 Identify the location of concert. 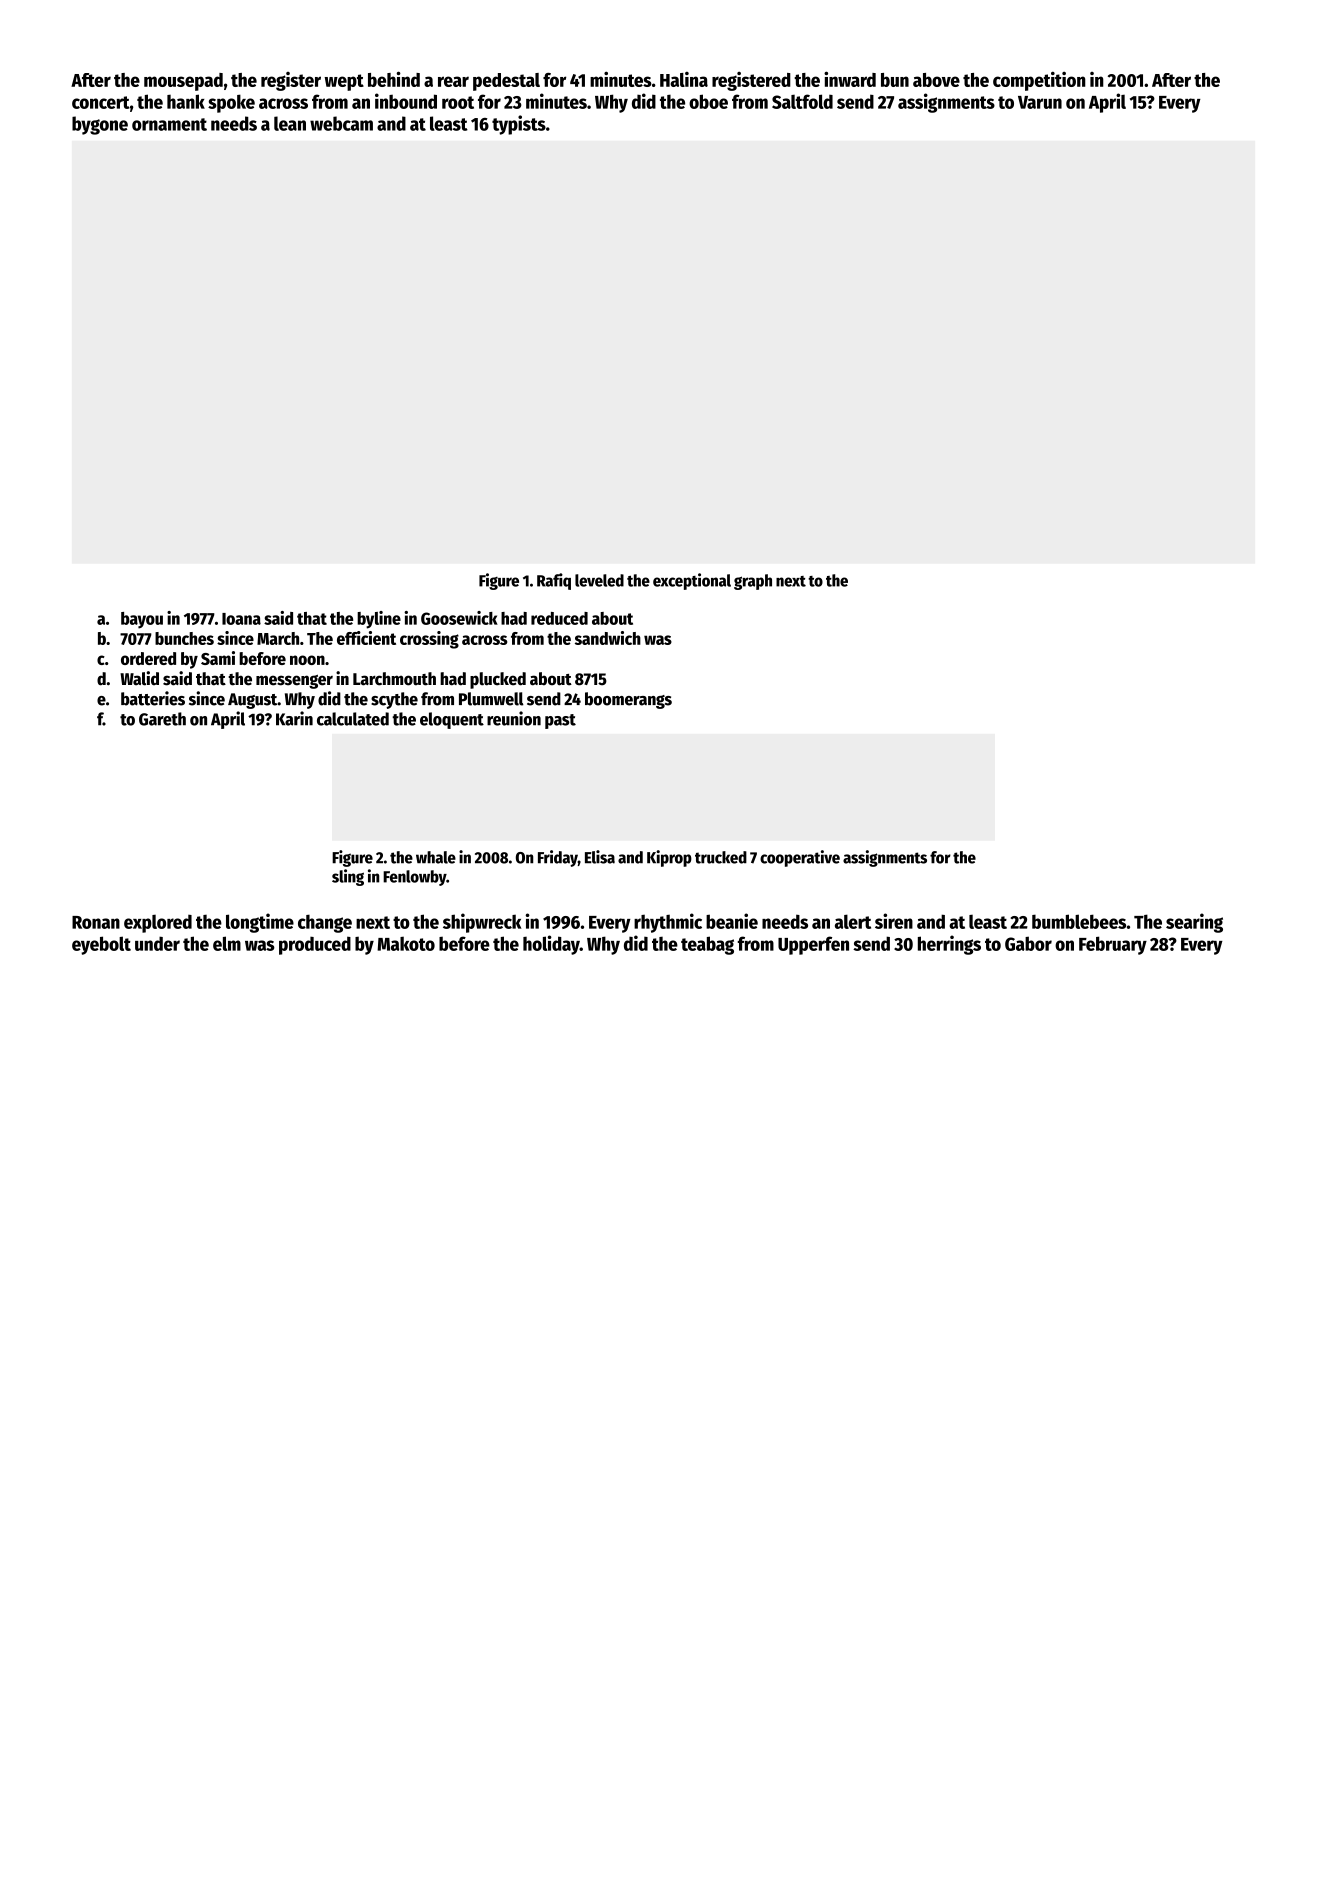
(101, 102).
